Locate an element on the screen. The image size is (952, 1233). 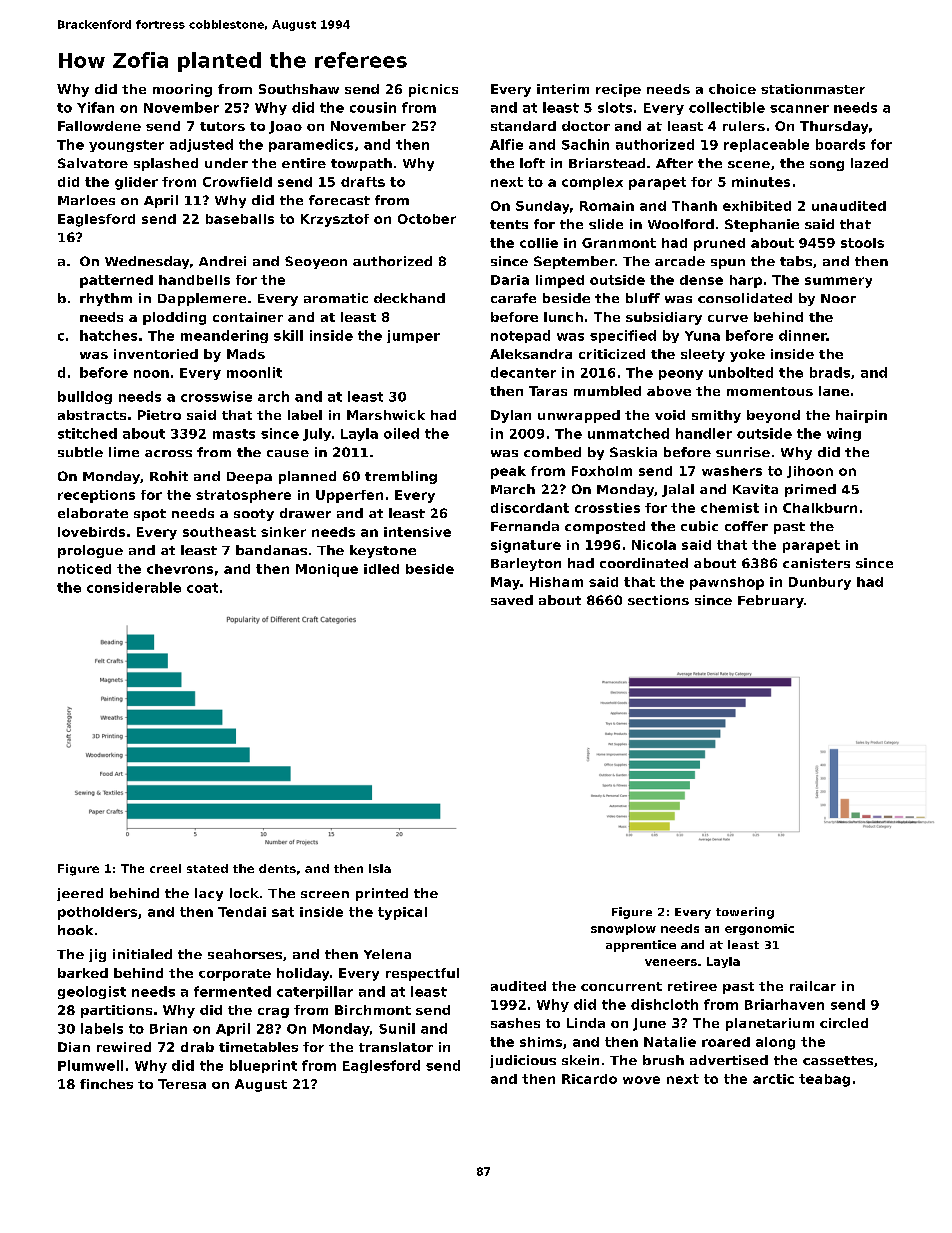
Seoyeon is located at coordinates (316, 262).
